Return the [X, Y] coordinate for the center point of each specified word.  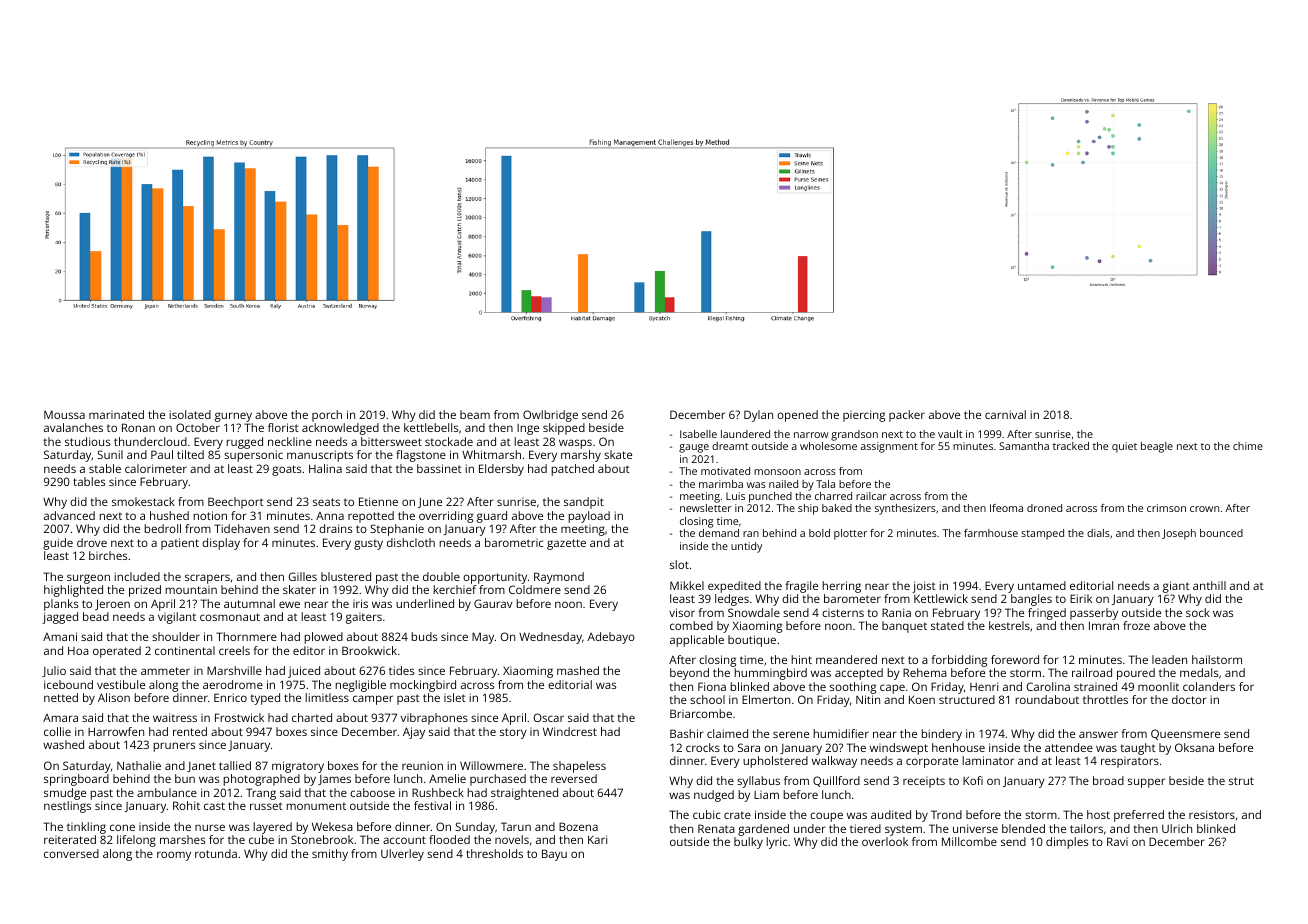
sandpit [584, 503]
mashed [578, 670]
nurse [210, 827]
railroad [1092, 672]
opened [797, 416]
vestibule [121, 684]
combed [691, 625]
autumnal [249, 603]
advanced [69, 515]
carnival [1005, 414]
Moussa [64, 414]
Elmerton [766, 699]
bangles [1031, 600]
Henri [984, 686]
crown [1204, 509]
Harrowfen [116, 731]
